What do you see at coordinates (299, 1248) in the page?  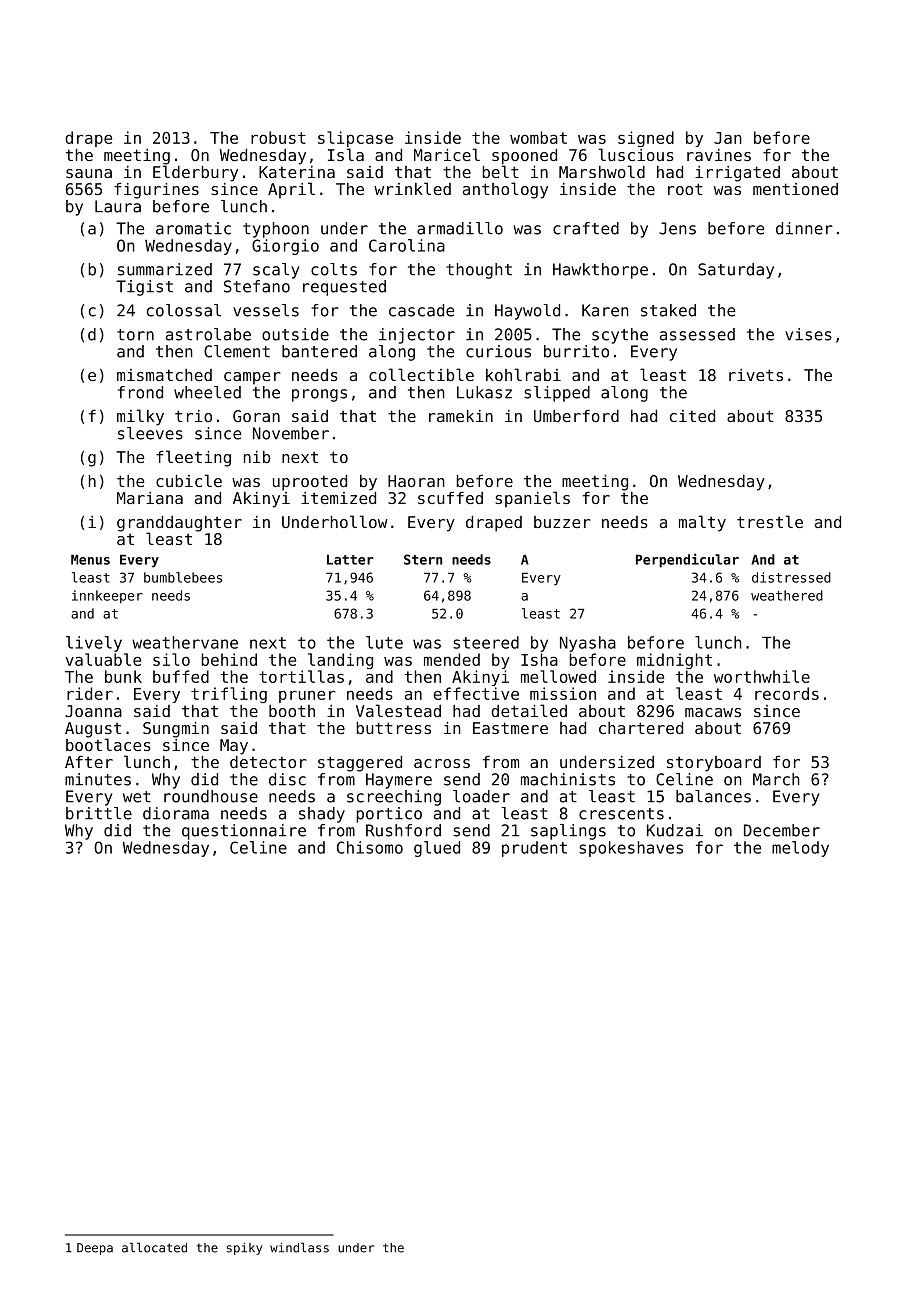 I see `windlass` at bounding box center [299, 1248].
